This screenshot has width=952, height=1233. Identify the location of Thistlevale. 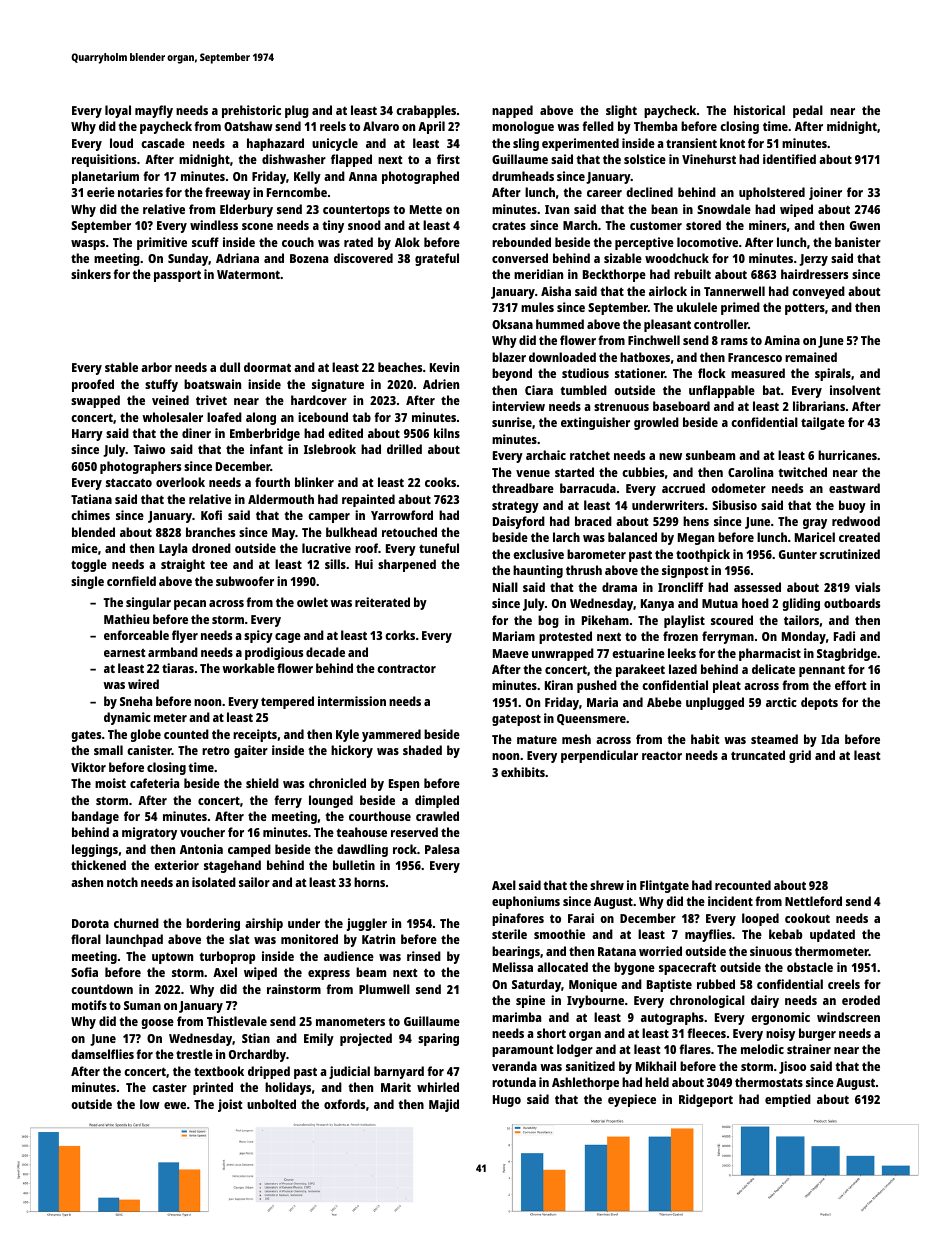
(237, 1021).
